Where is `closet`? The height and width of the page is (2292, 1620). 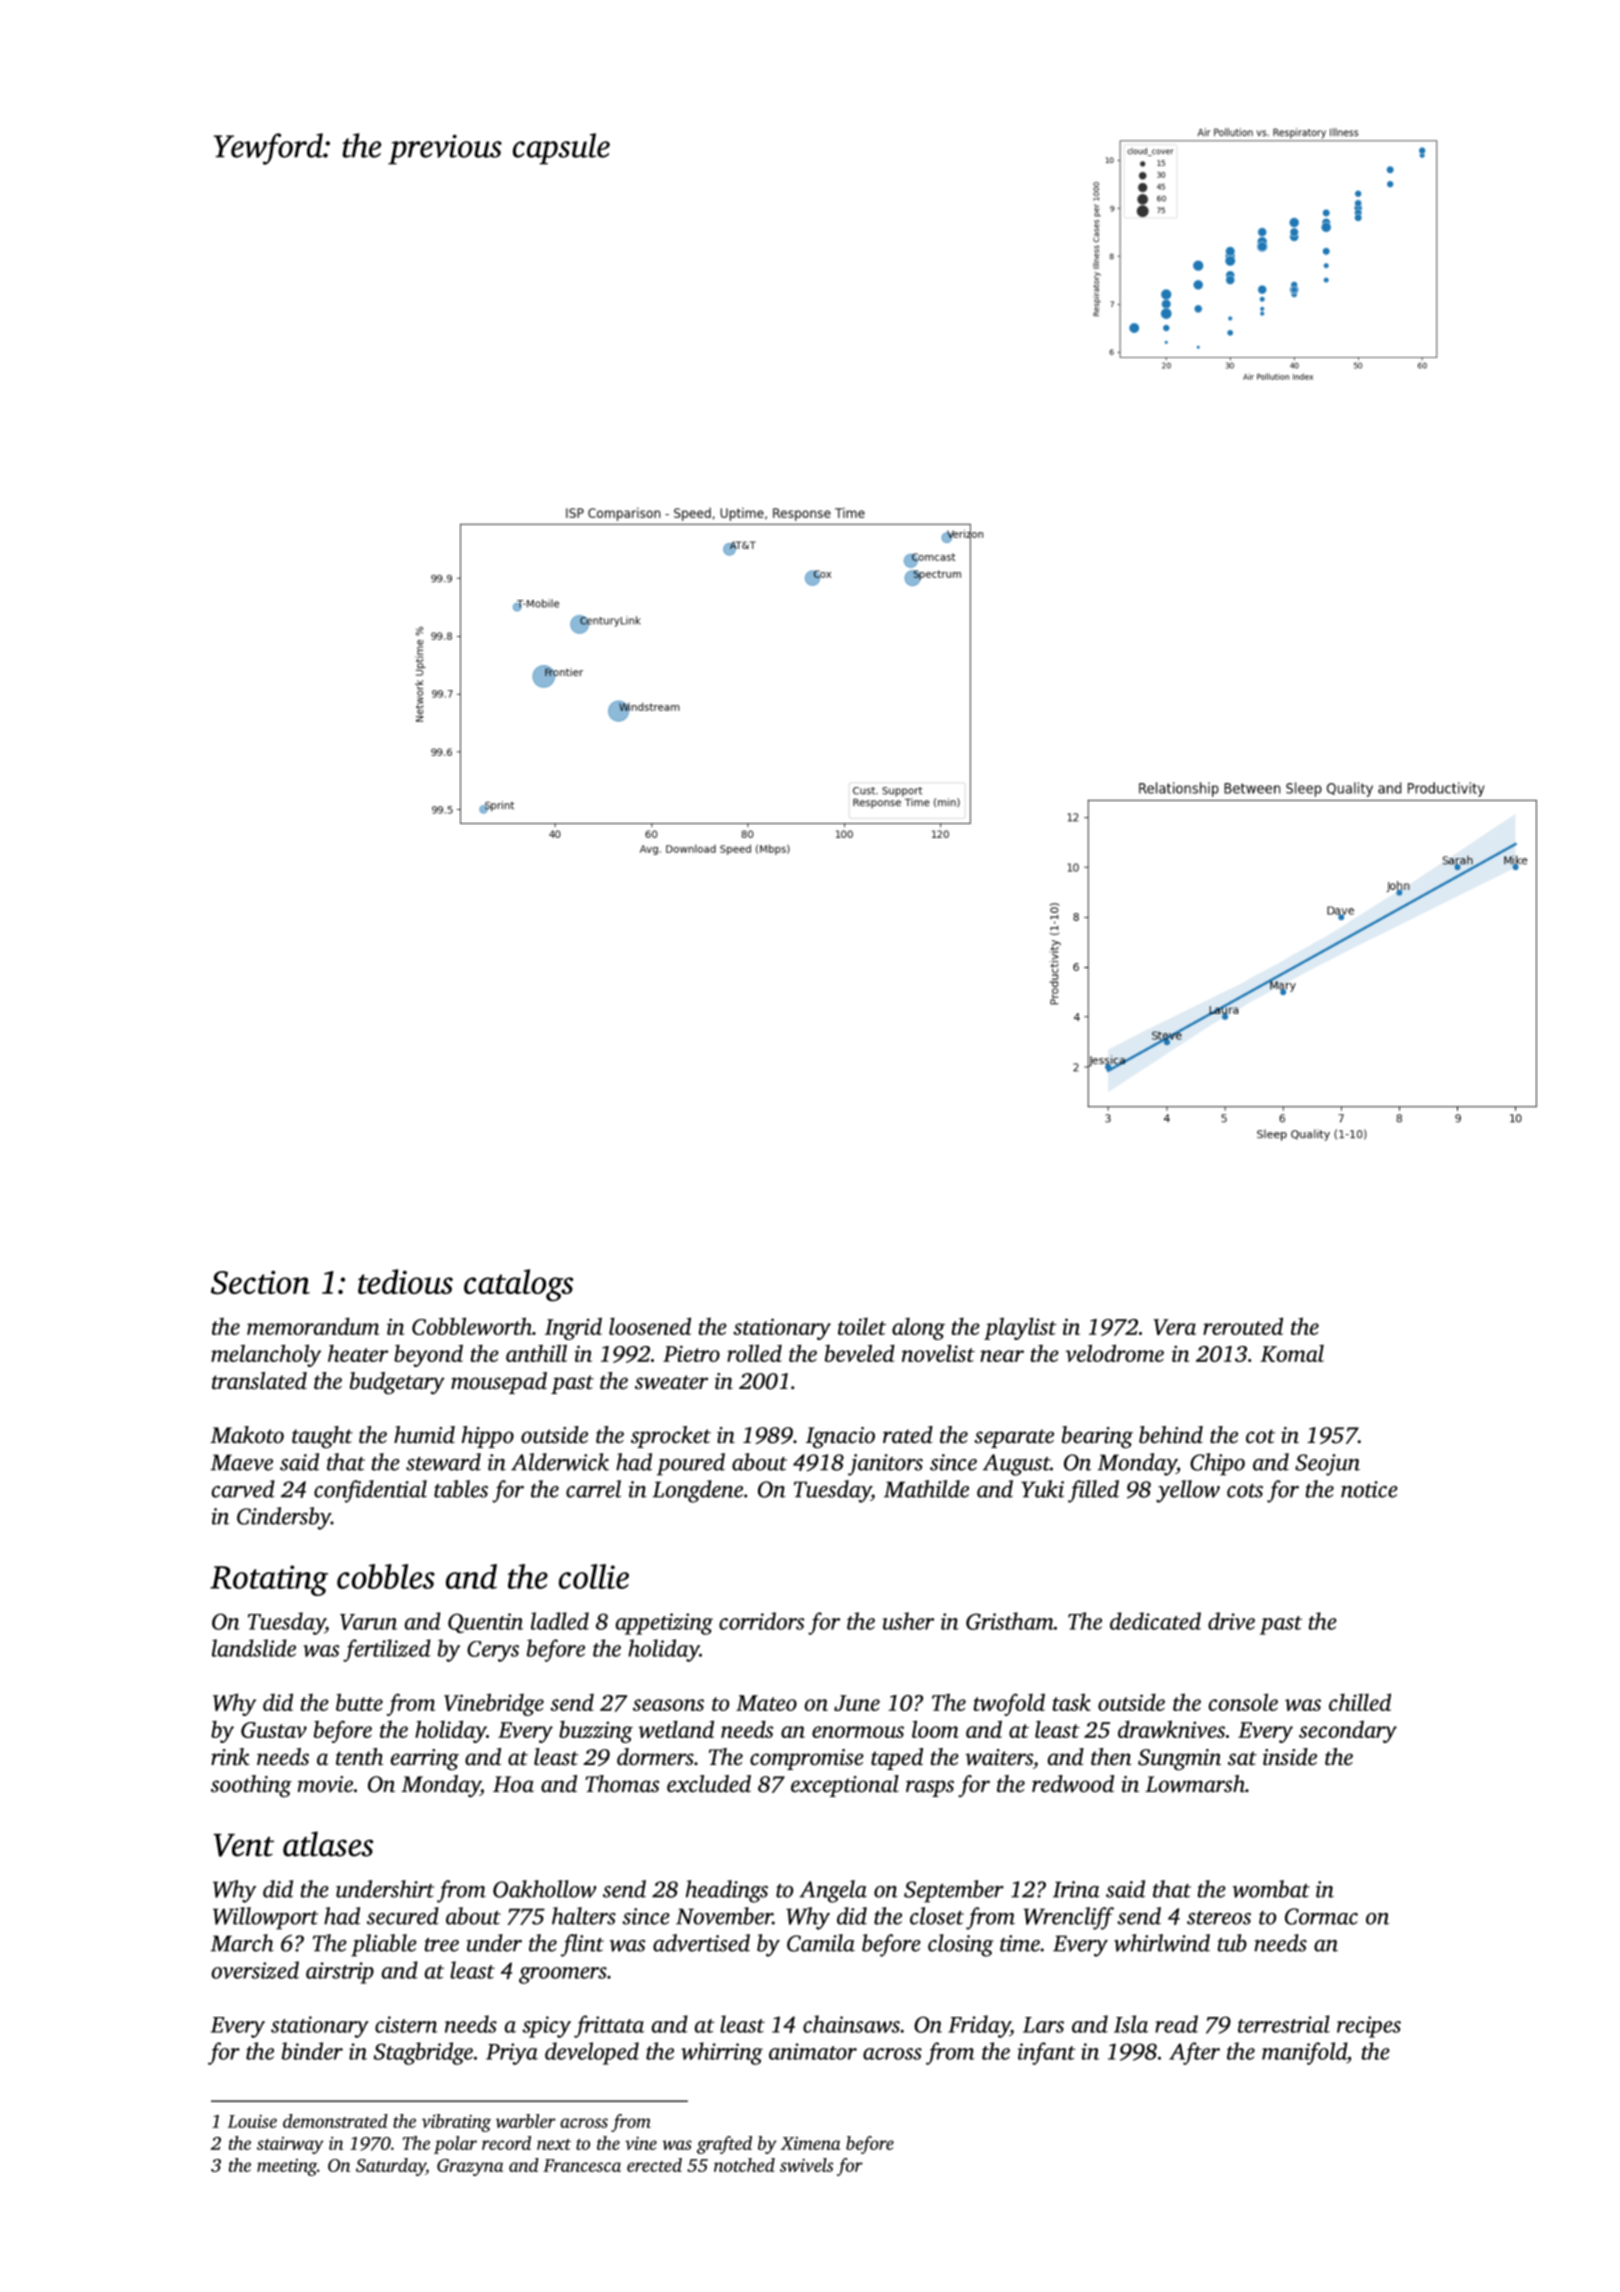
closet is located at coordinates (937, 1916).
